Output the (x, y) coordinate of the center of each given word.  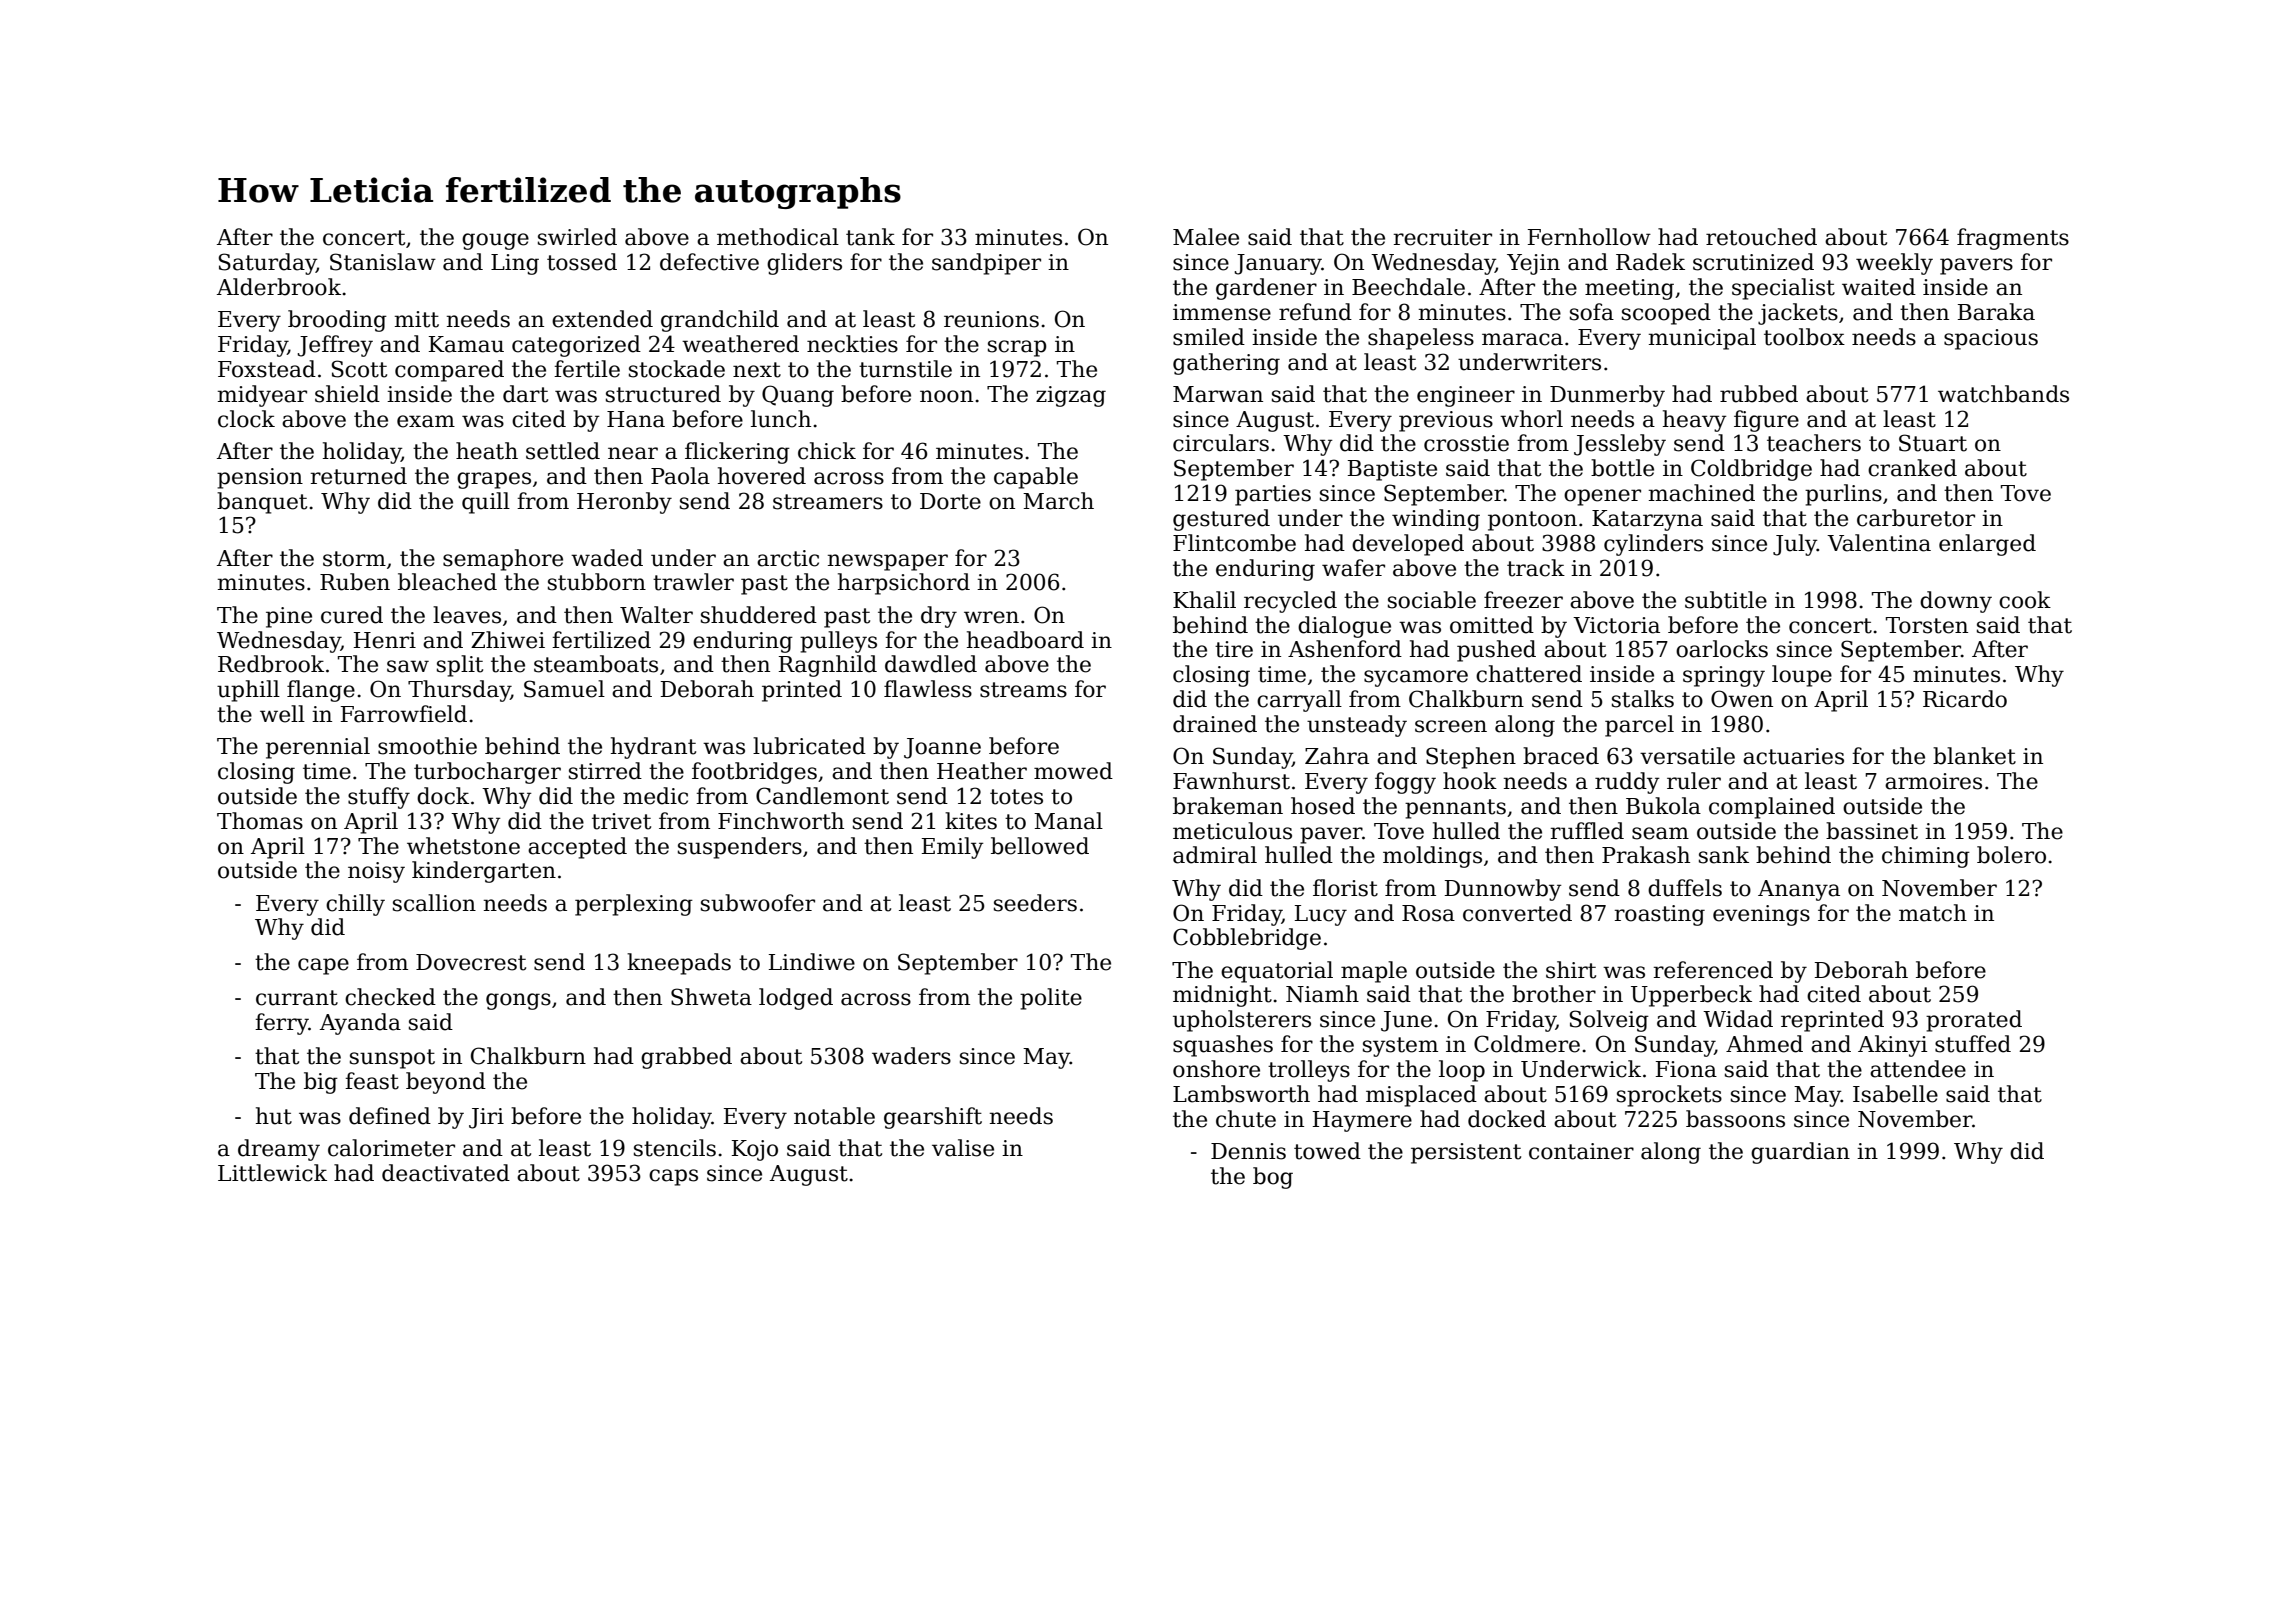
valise (963, 1148)
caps (673, 1177)
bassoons (1735, 1119)
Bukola (1663, 806)
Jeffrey (335, 346)
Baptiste (1392, 470)
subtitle (1726, 600)
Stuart (1933, 443)
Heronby (624, 503)
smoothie (427, 746)
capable (1036, 478)
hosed (1323, 806)
